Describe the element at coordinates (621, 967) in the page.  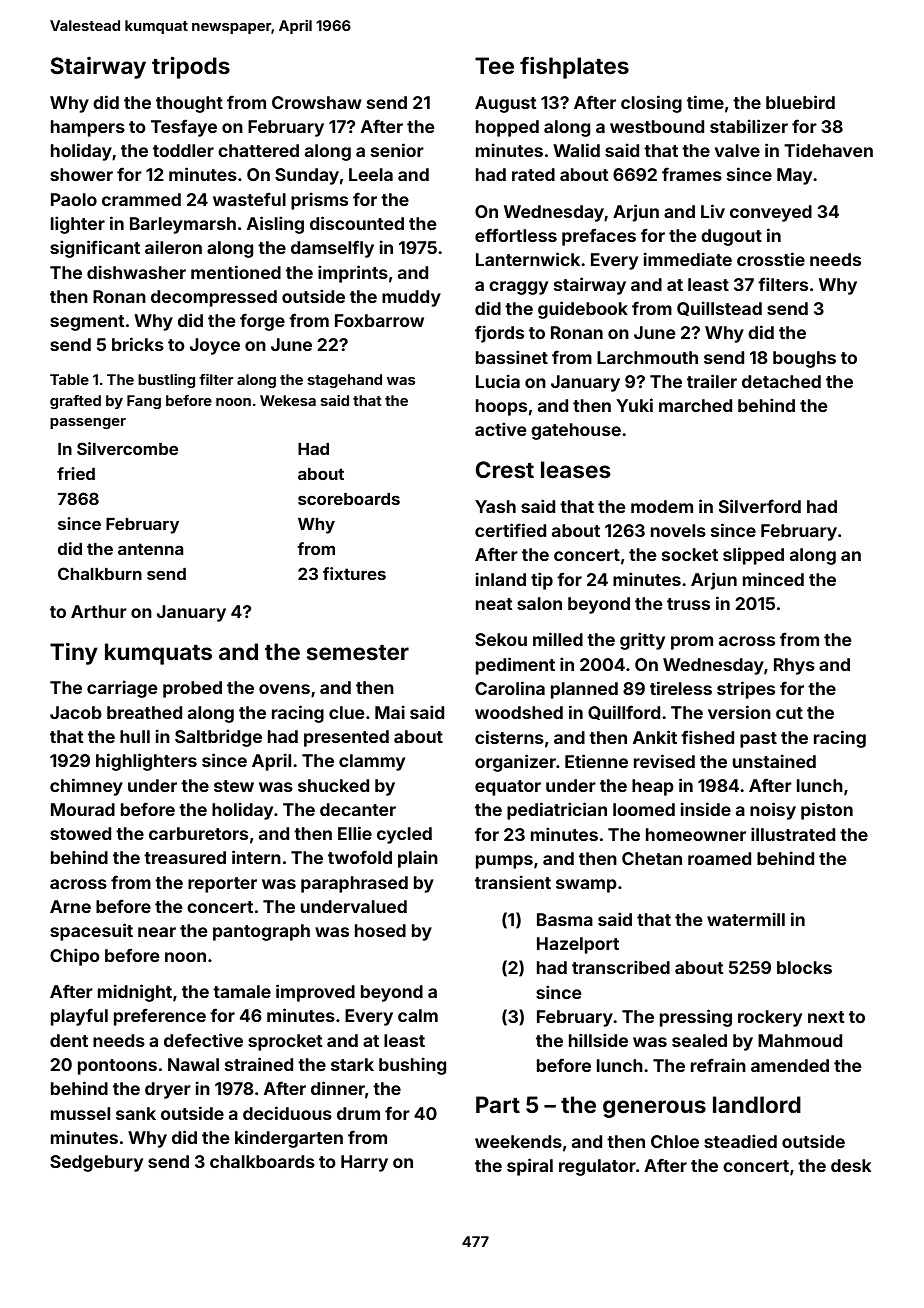
I see `transcribed` at that location.
